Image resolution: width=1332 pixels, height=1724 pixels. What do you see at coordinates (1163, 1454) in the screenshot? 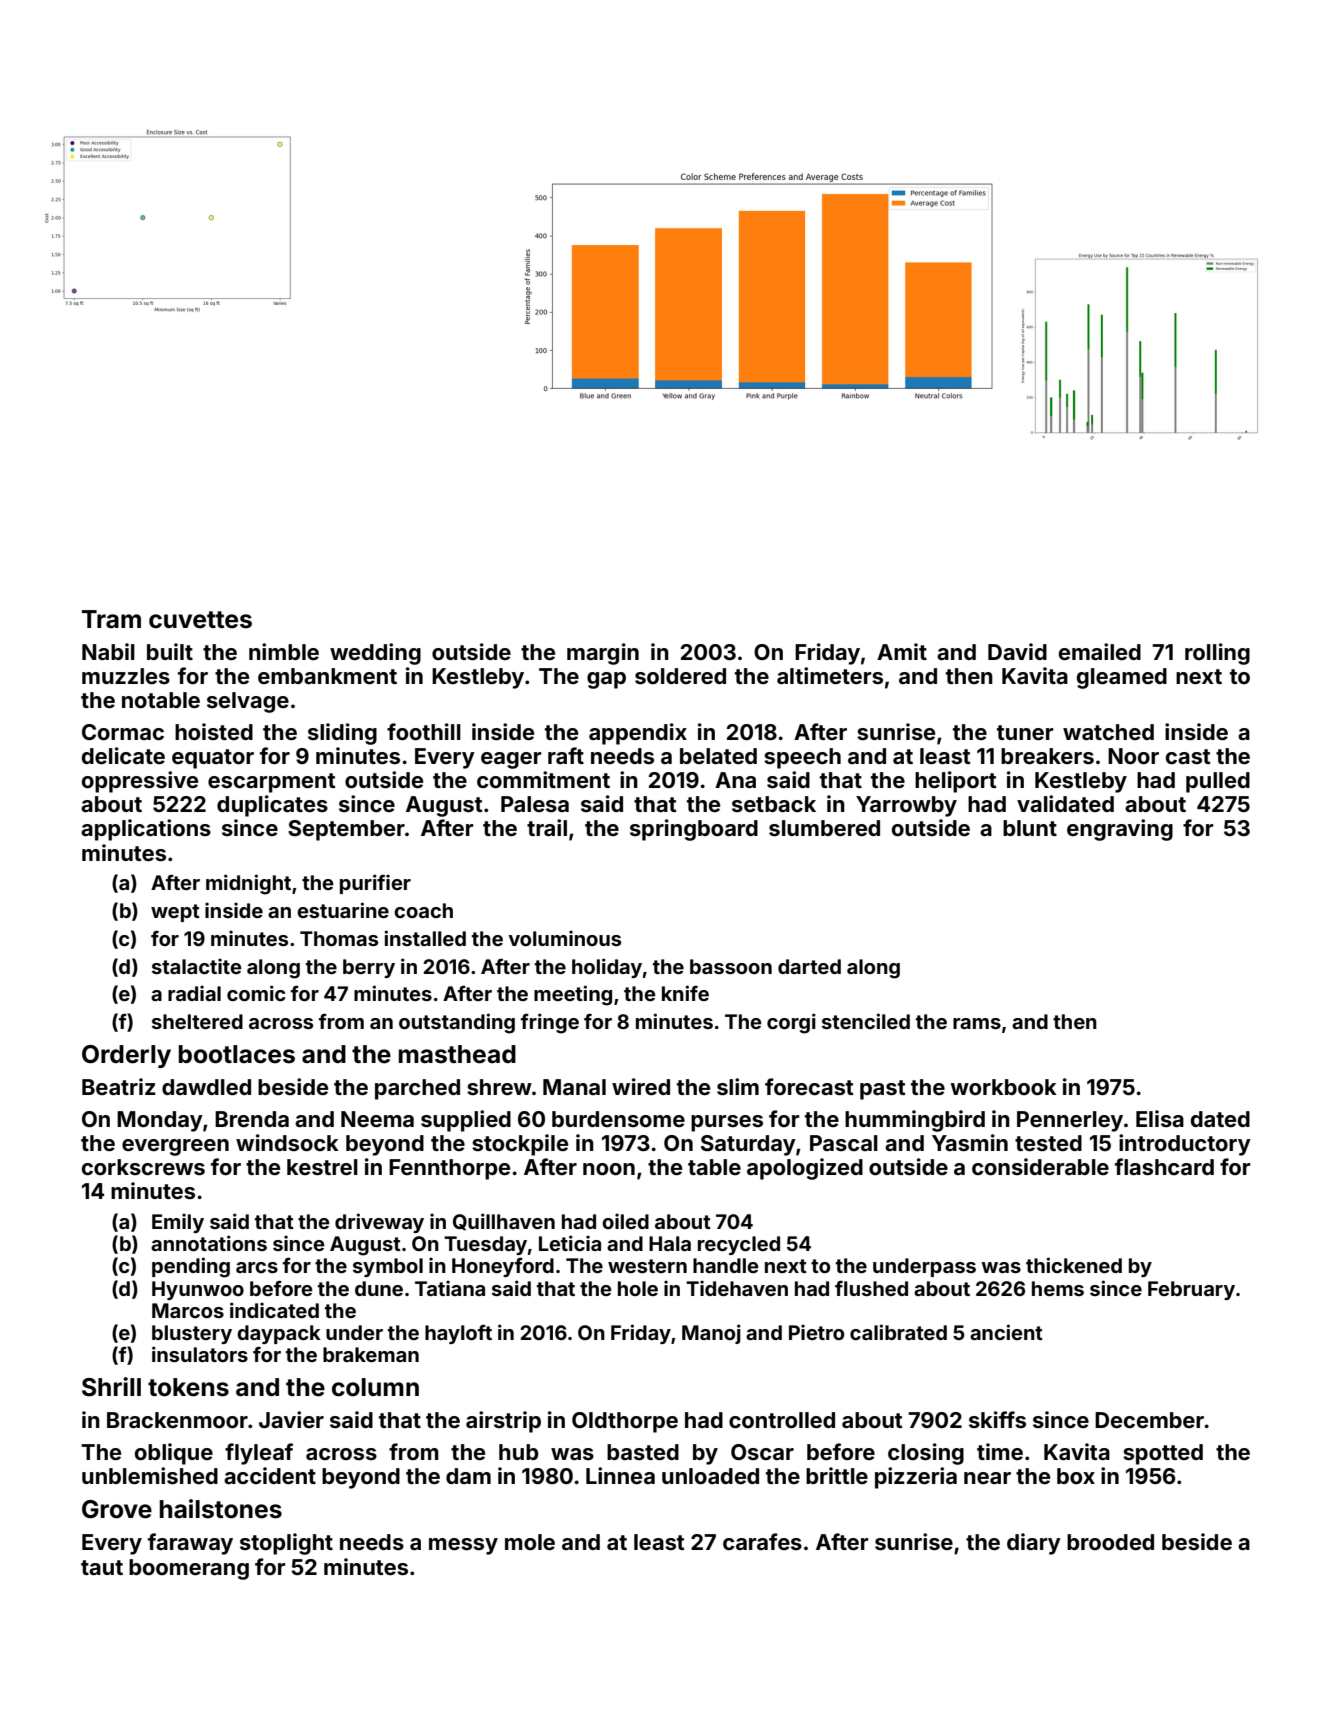
I see `spotted` at bounding box center [1163, 1454].
